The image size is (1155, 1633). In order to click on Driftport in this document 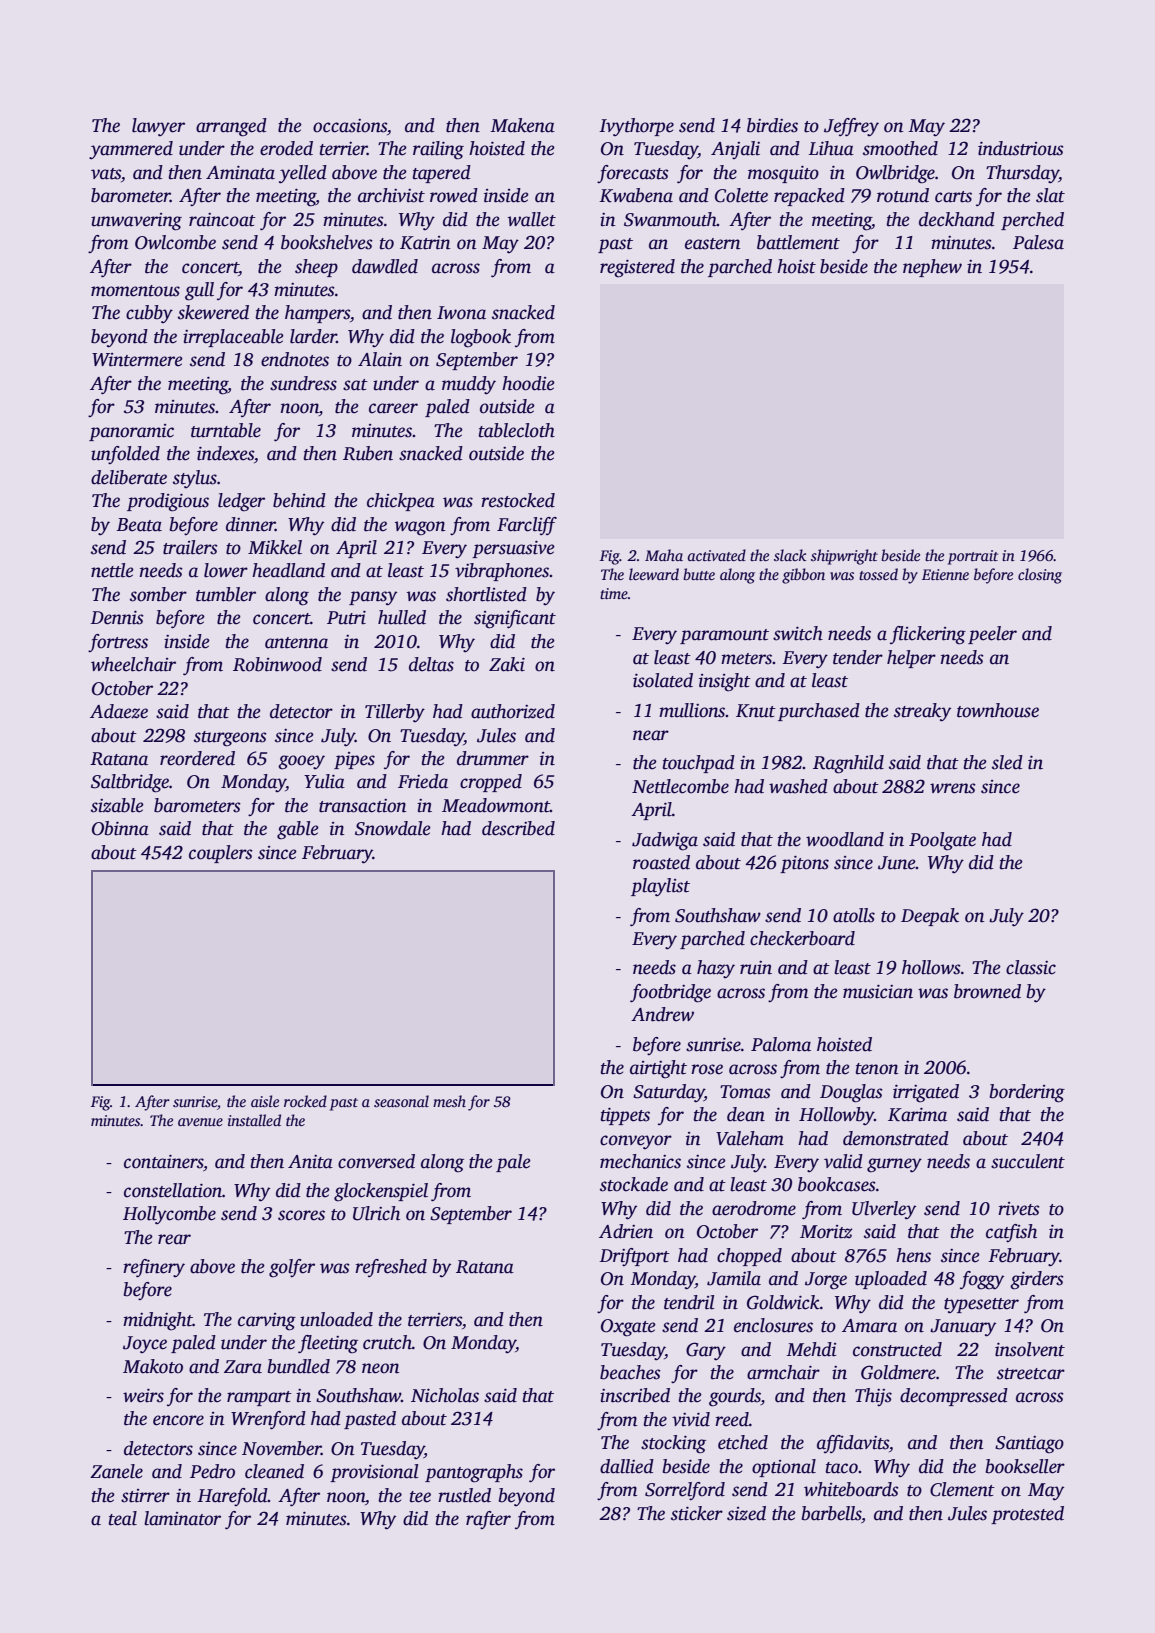, I will do `click(635, 1257)`.
